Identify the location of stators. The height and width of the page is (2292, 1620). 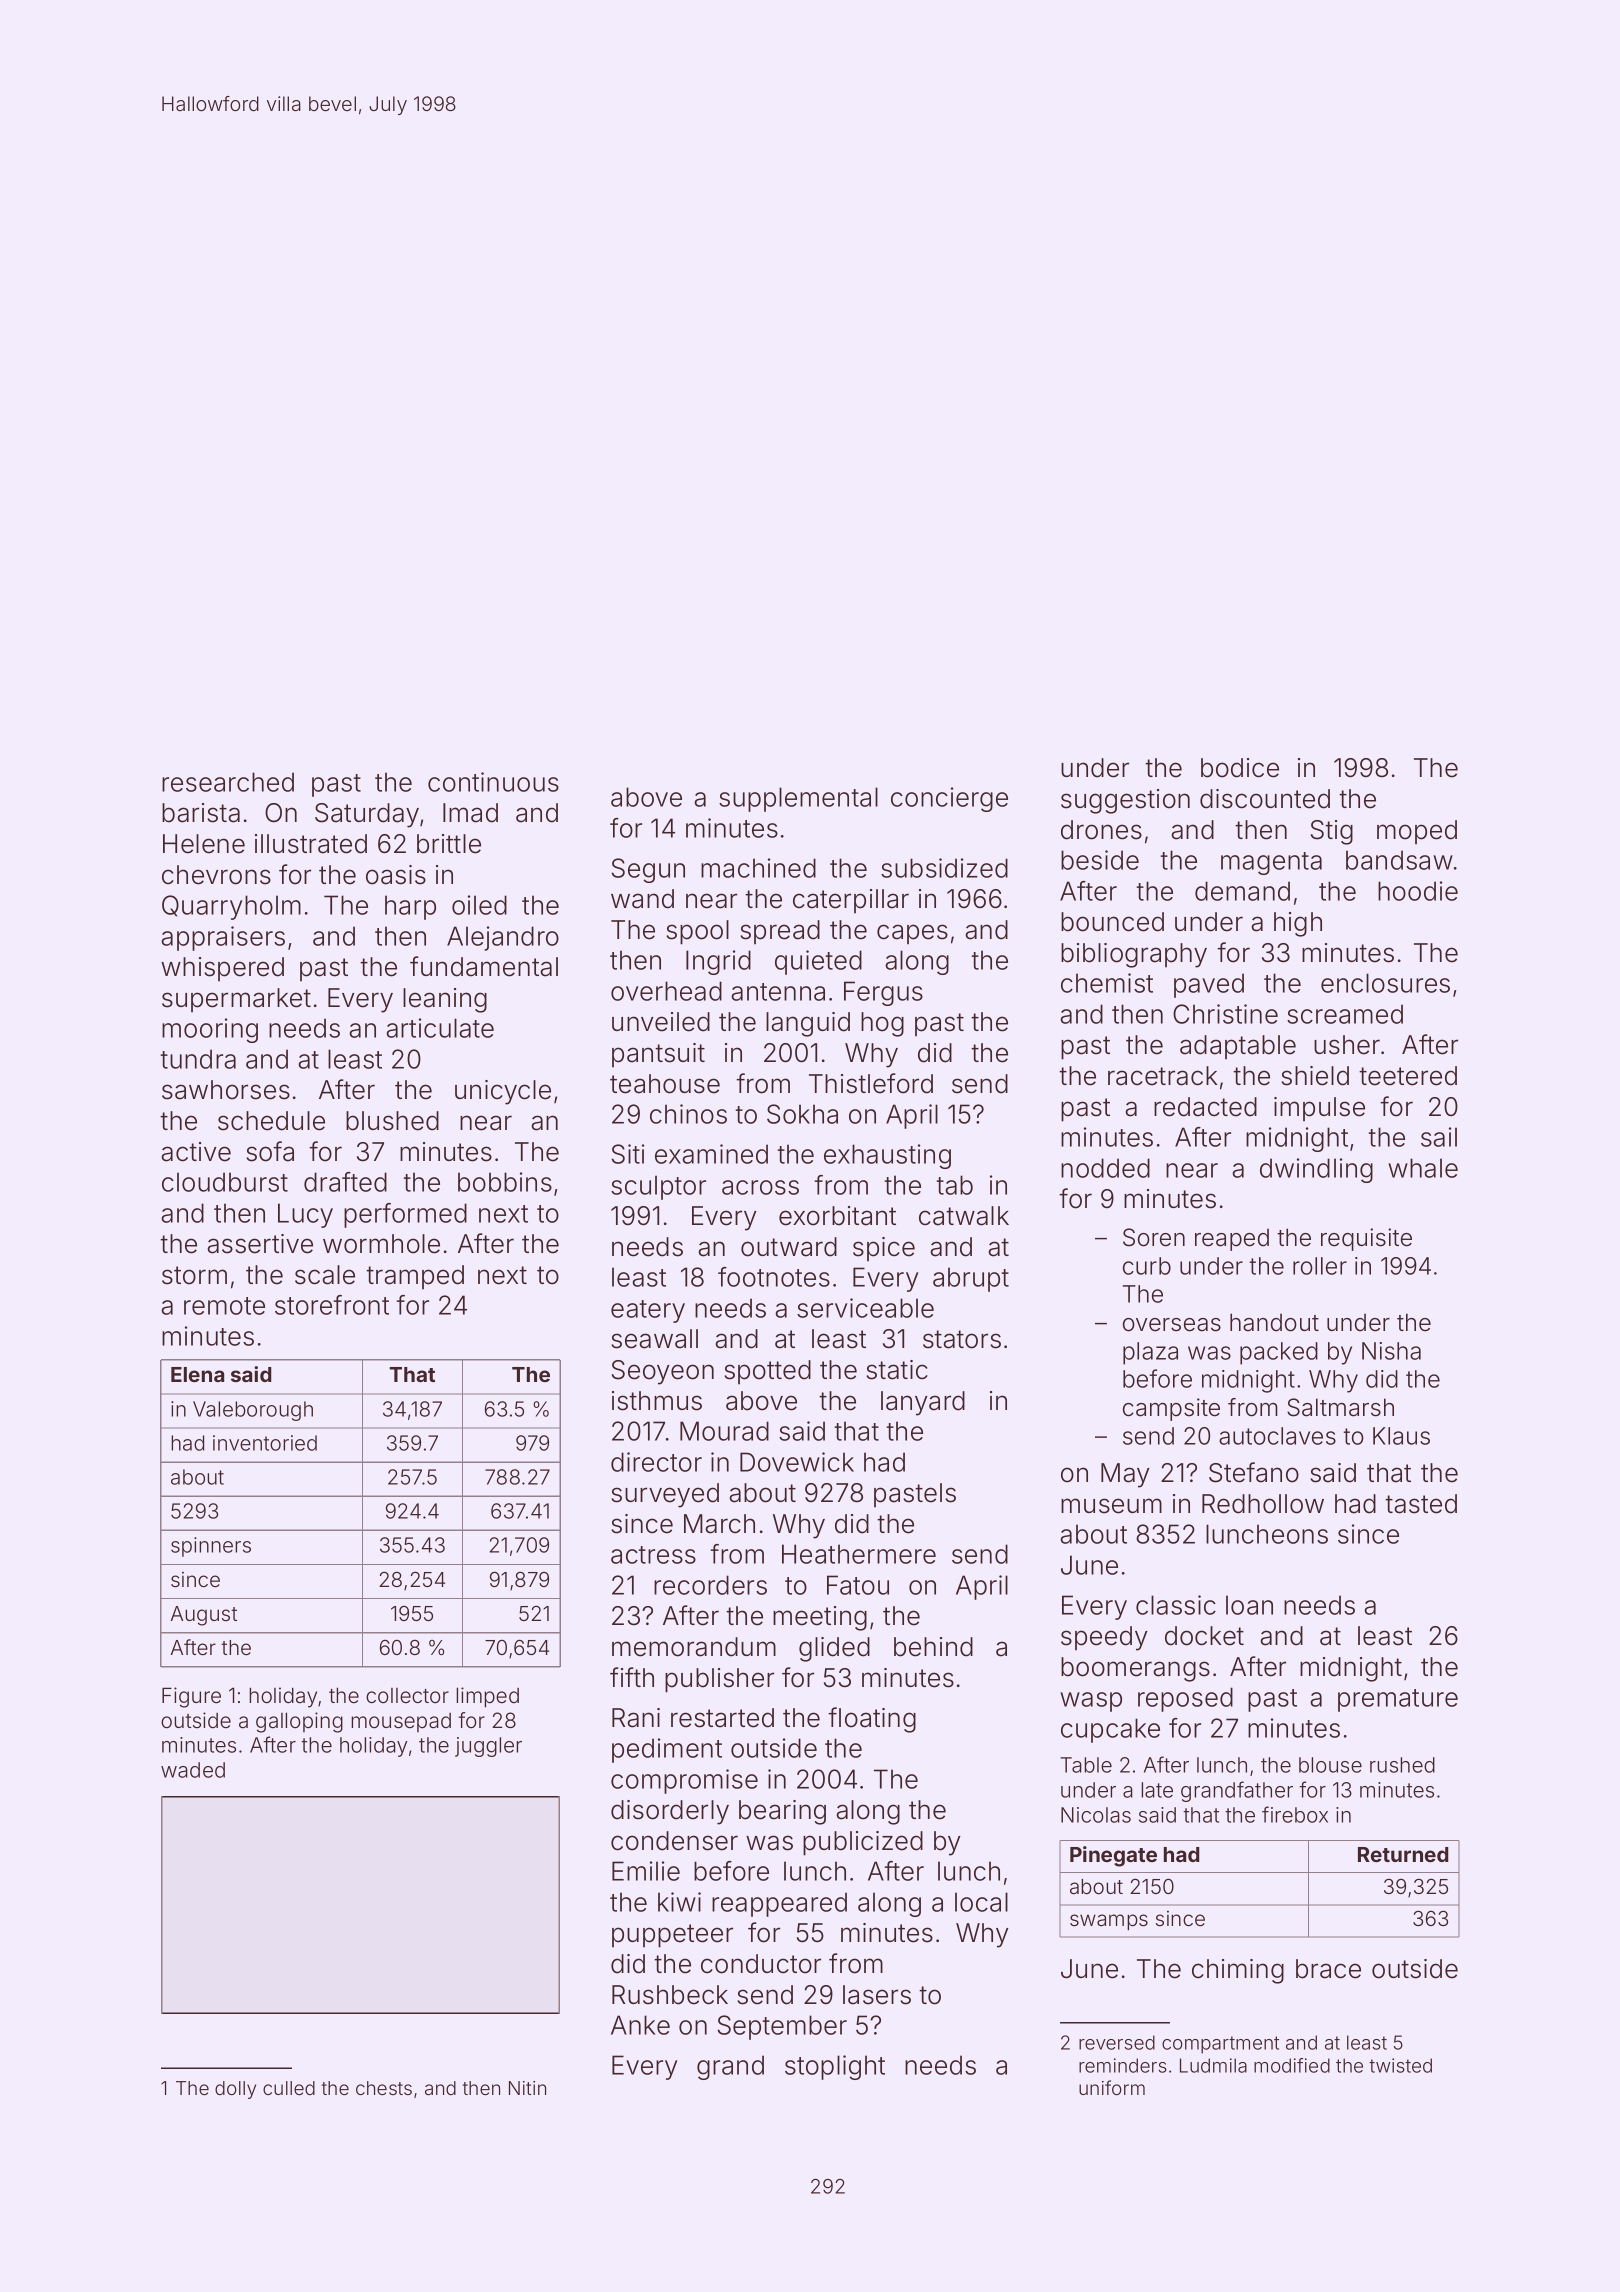
(962, 1339).
